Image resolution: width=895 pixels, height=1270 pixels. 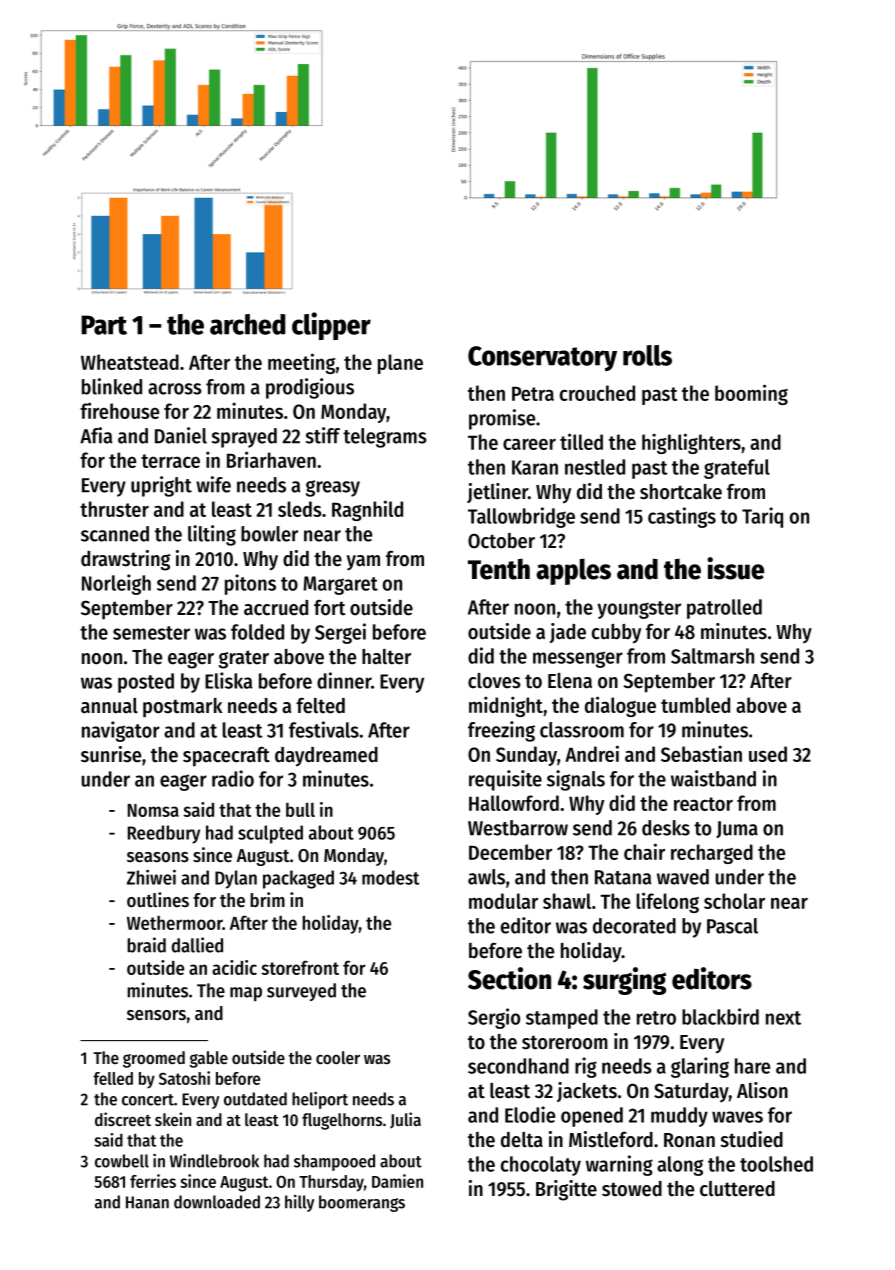 I want to click on Dylan, so click(x=236, y=879).
